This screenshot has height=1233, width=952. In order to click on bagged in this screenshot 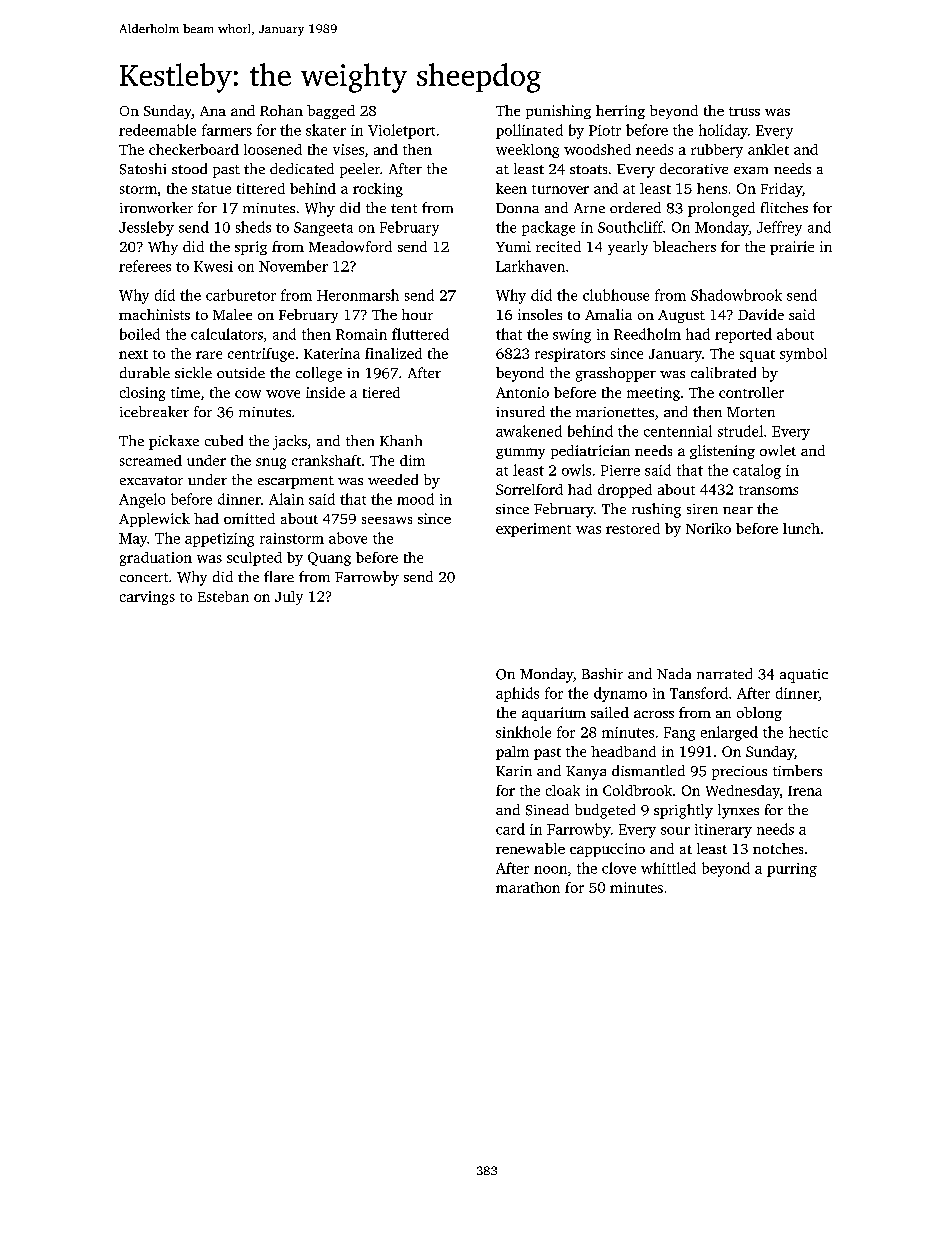, I will do `click(331, 112)`.
